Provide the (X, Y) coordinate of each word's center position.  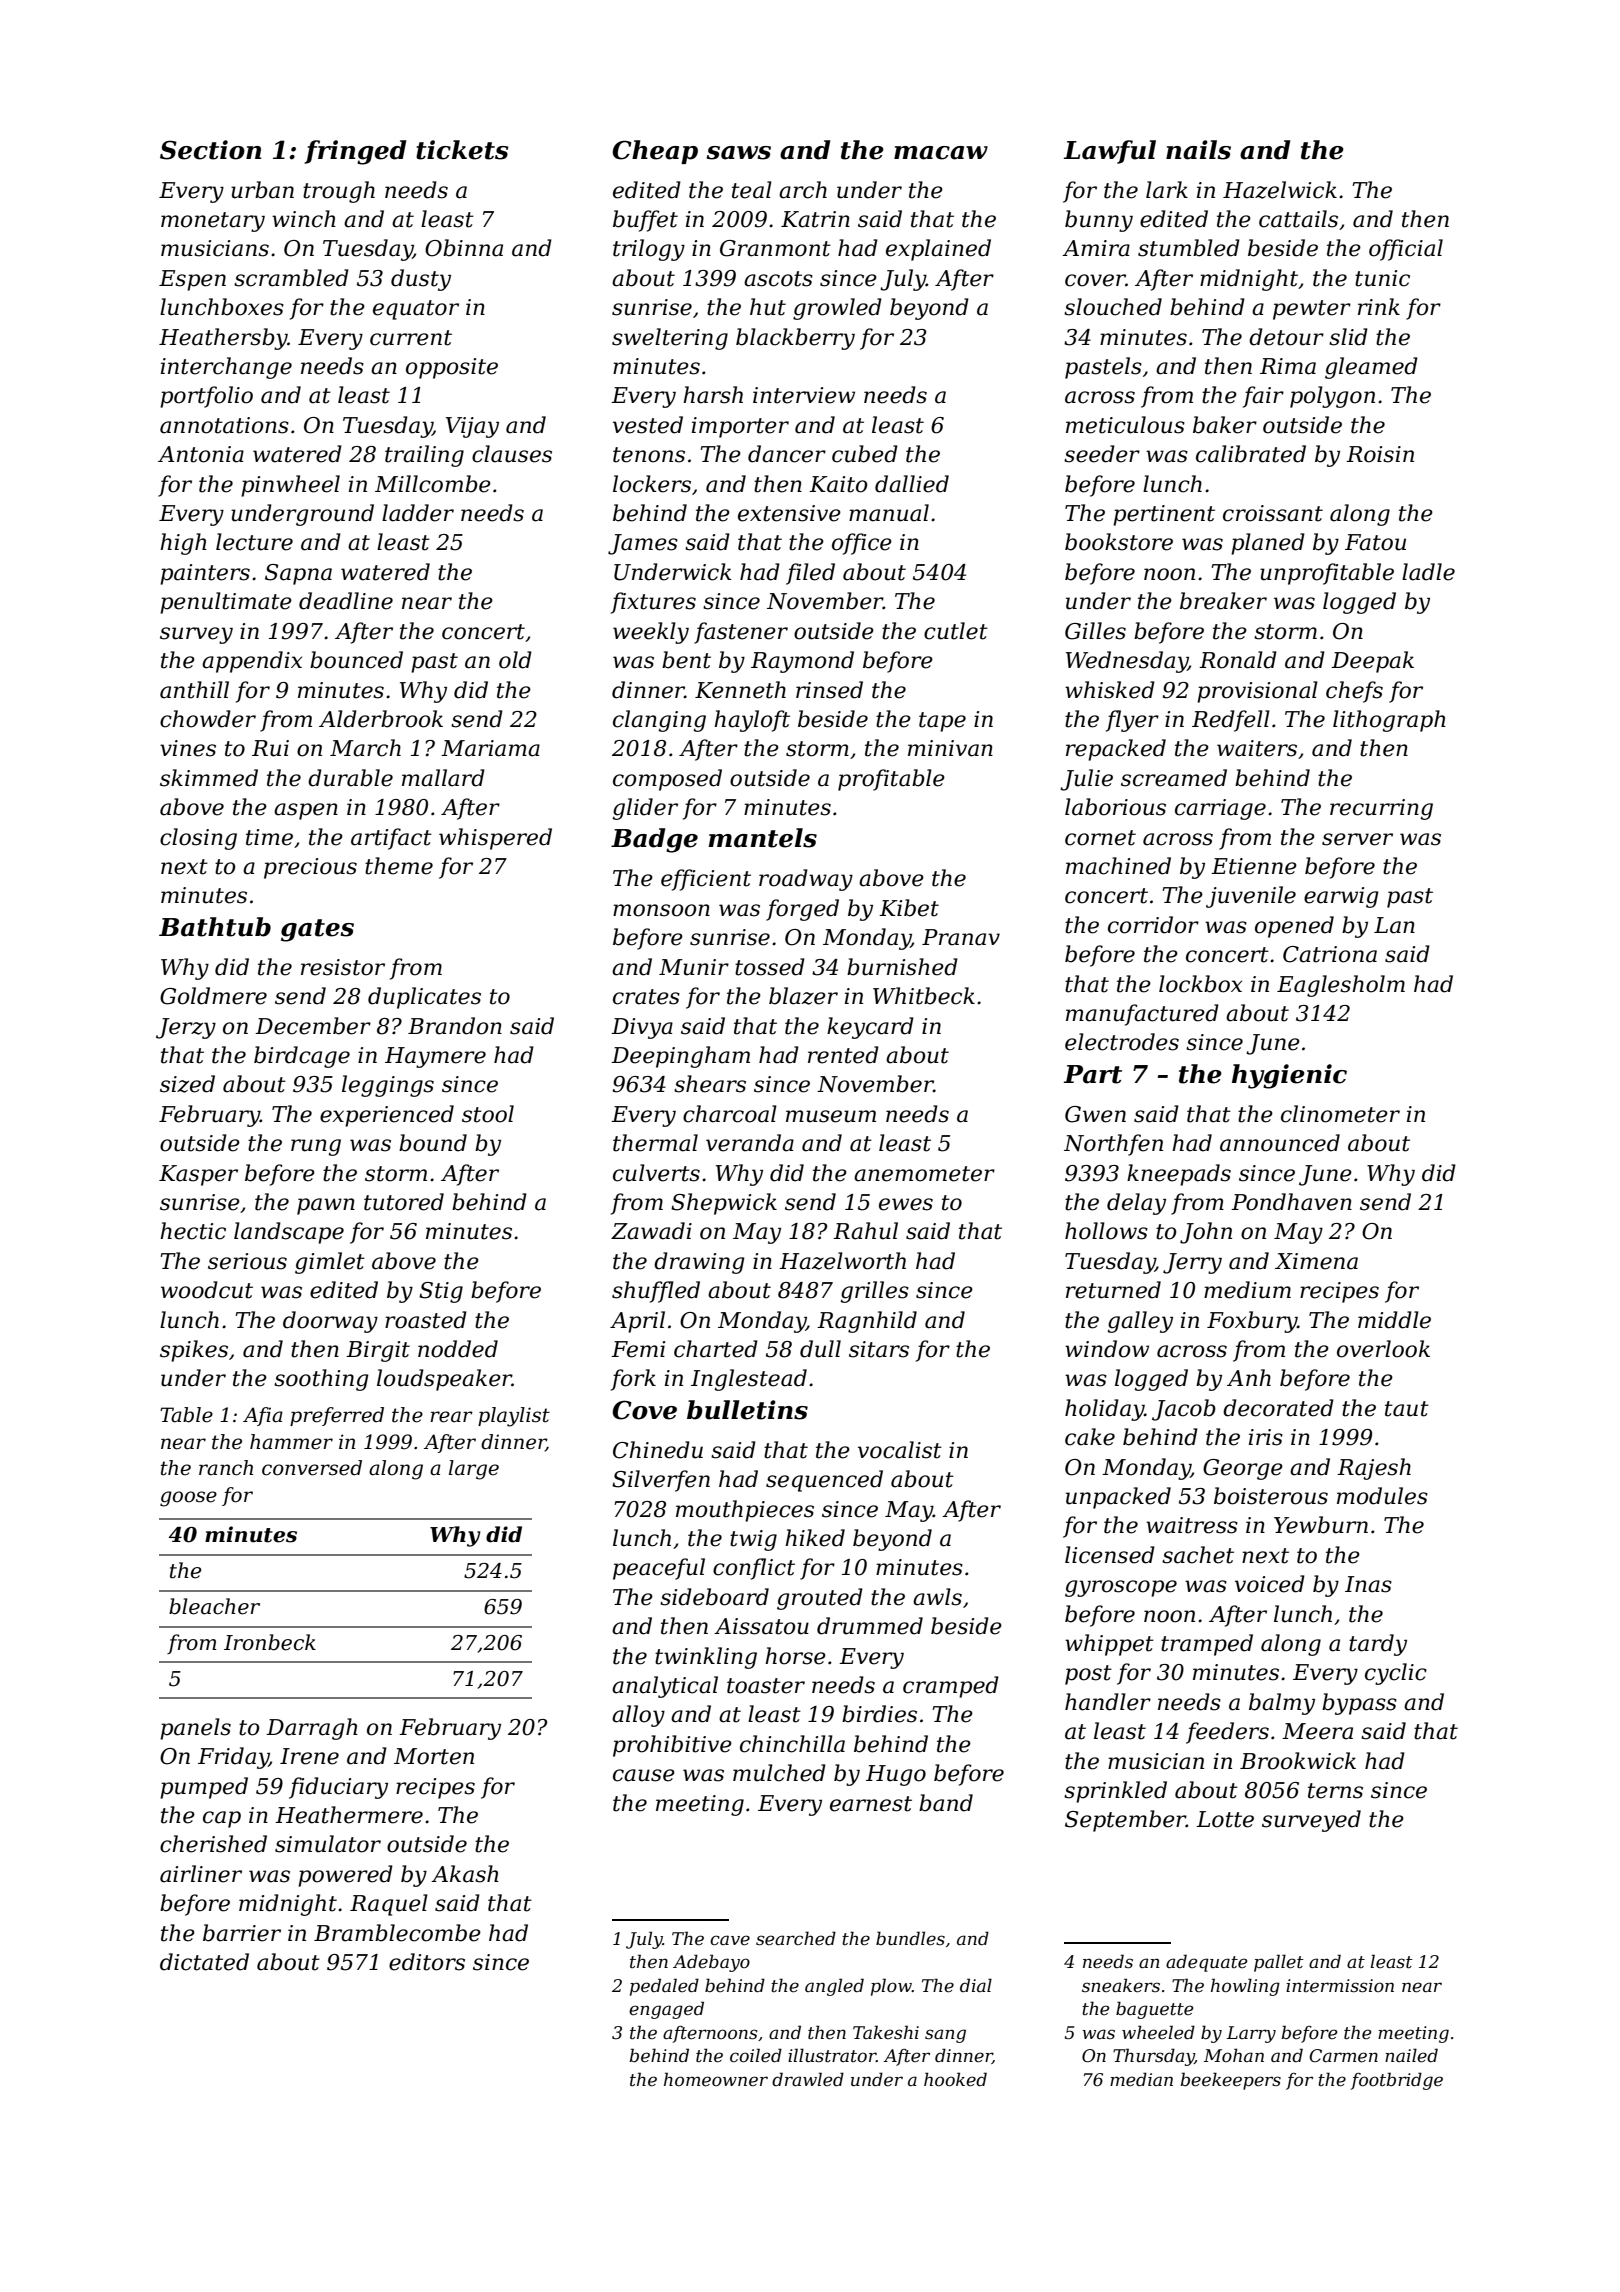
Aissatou (761, 1626)
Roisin (1380, 454)
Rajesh (1374, 1469)
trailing (424, 456)
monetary (213, 222)
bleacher (214, 1606)
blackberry (795, 339)
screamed (1174, 778)
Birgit (378, 1351)
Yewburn (1321, 1525)
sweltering (670, 339)
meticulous (1125, 425)
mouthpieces (745, 1511)
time (269, 837)
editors (427, 1962)
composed (667, 780)
